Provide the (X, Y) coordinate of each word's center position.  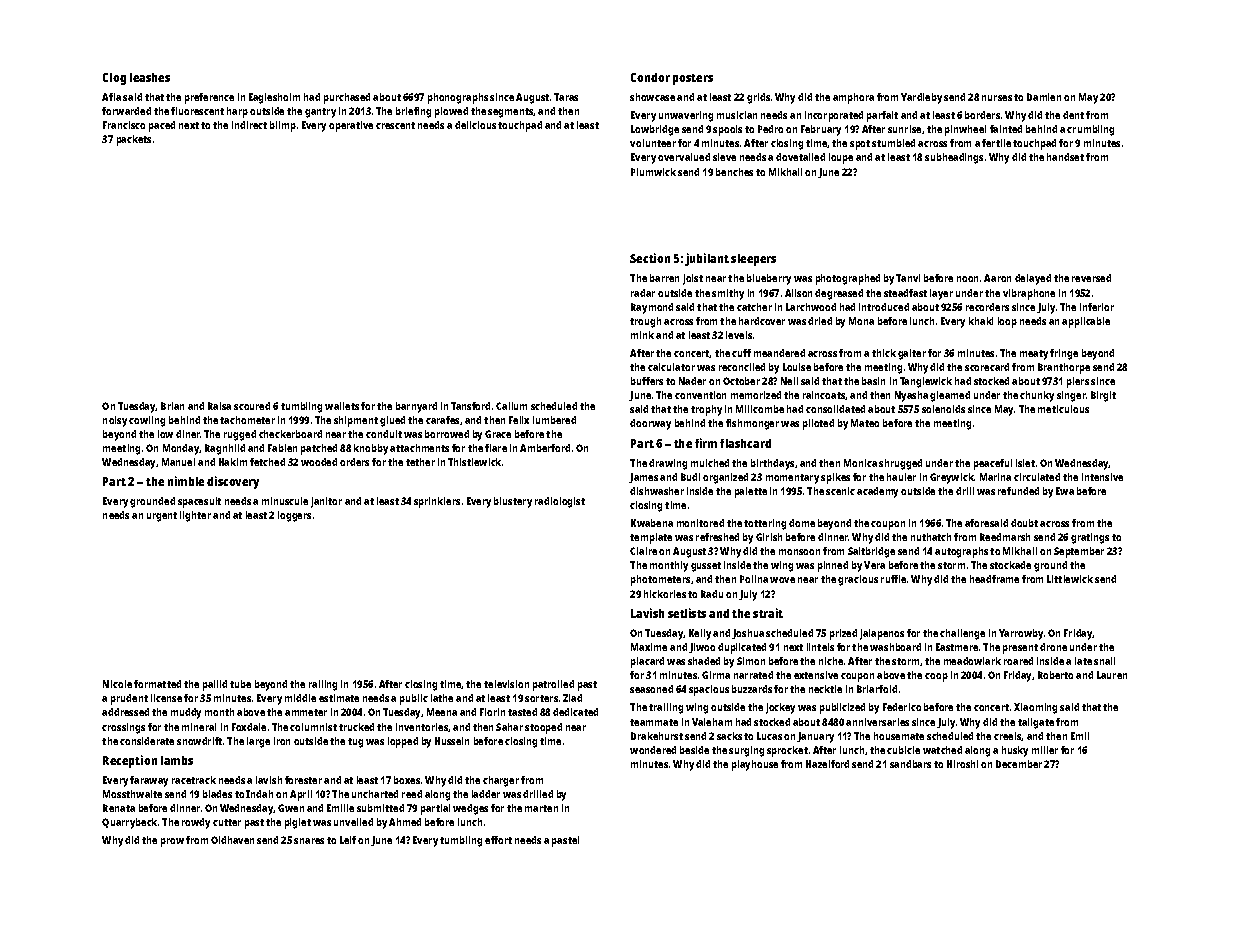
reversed (1091, 278)
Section (650, 258)
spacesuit (199, 502)
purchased (347, 98)
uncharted (375, 794)
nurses (997, 98)
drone (1053, 647)
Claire (643, 551)
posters (693, 79)
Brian (172, 406)
